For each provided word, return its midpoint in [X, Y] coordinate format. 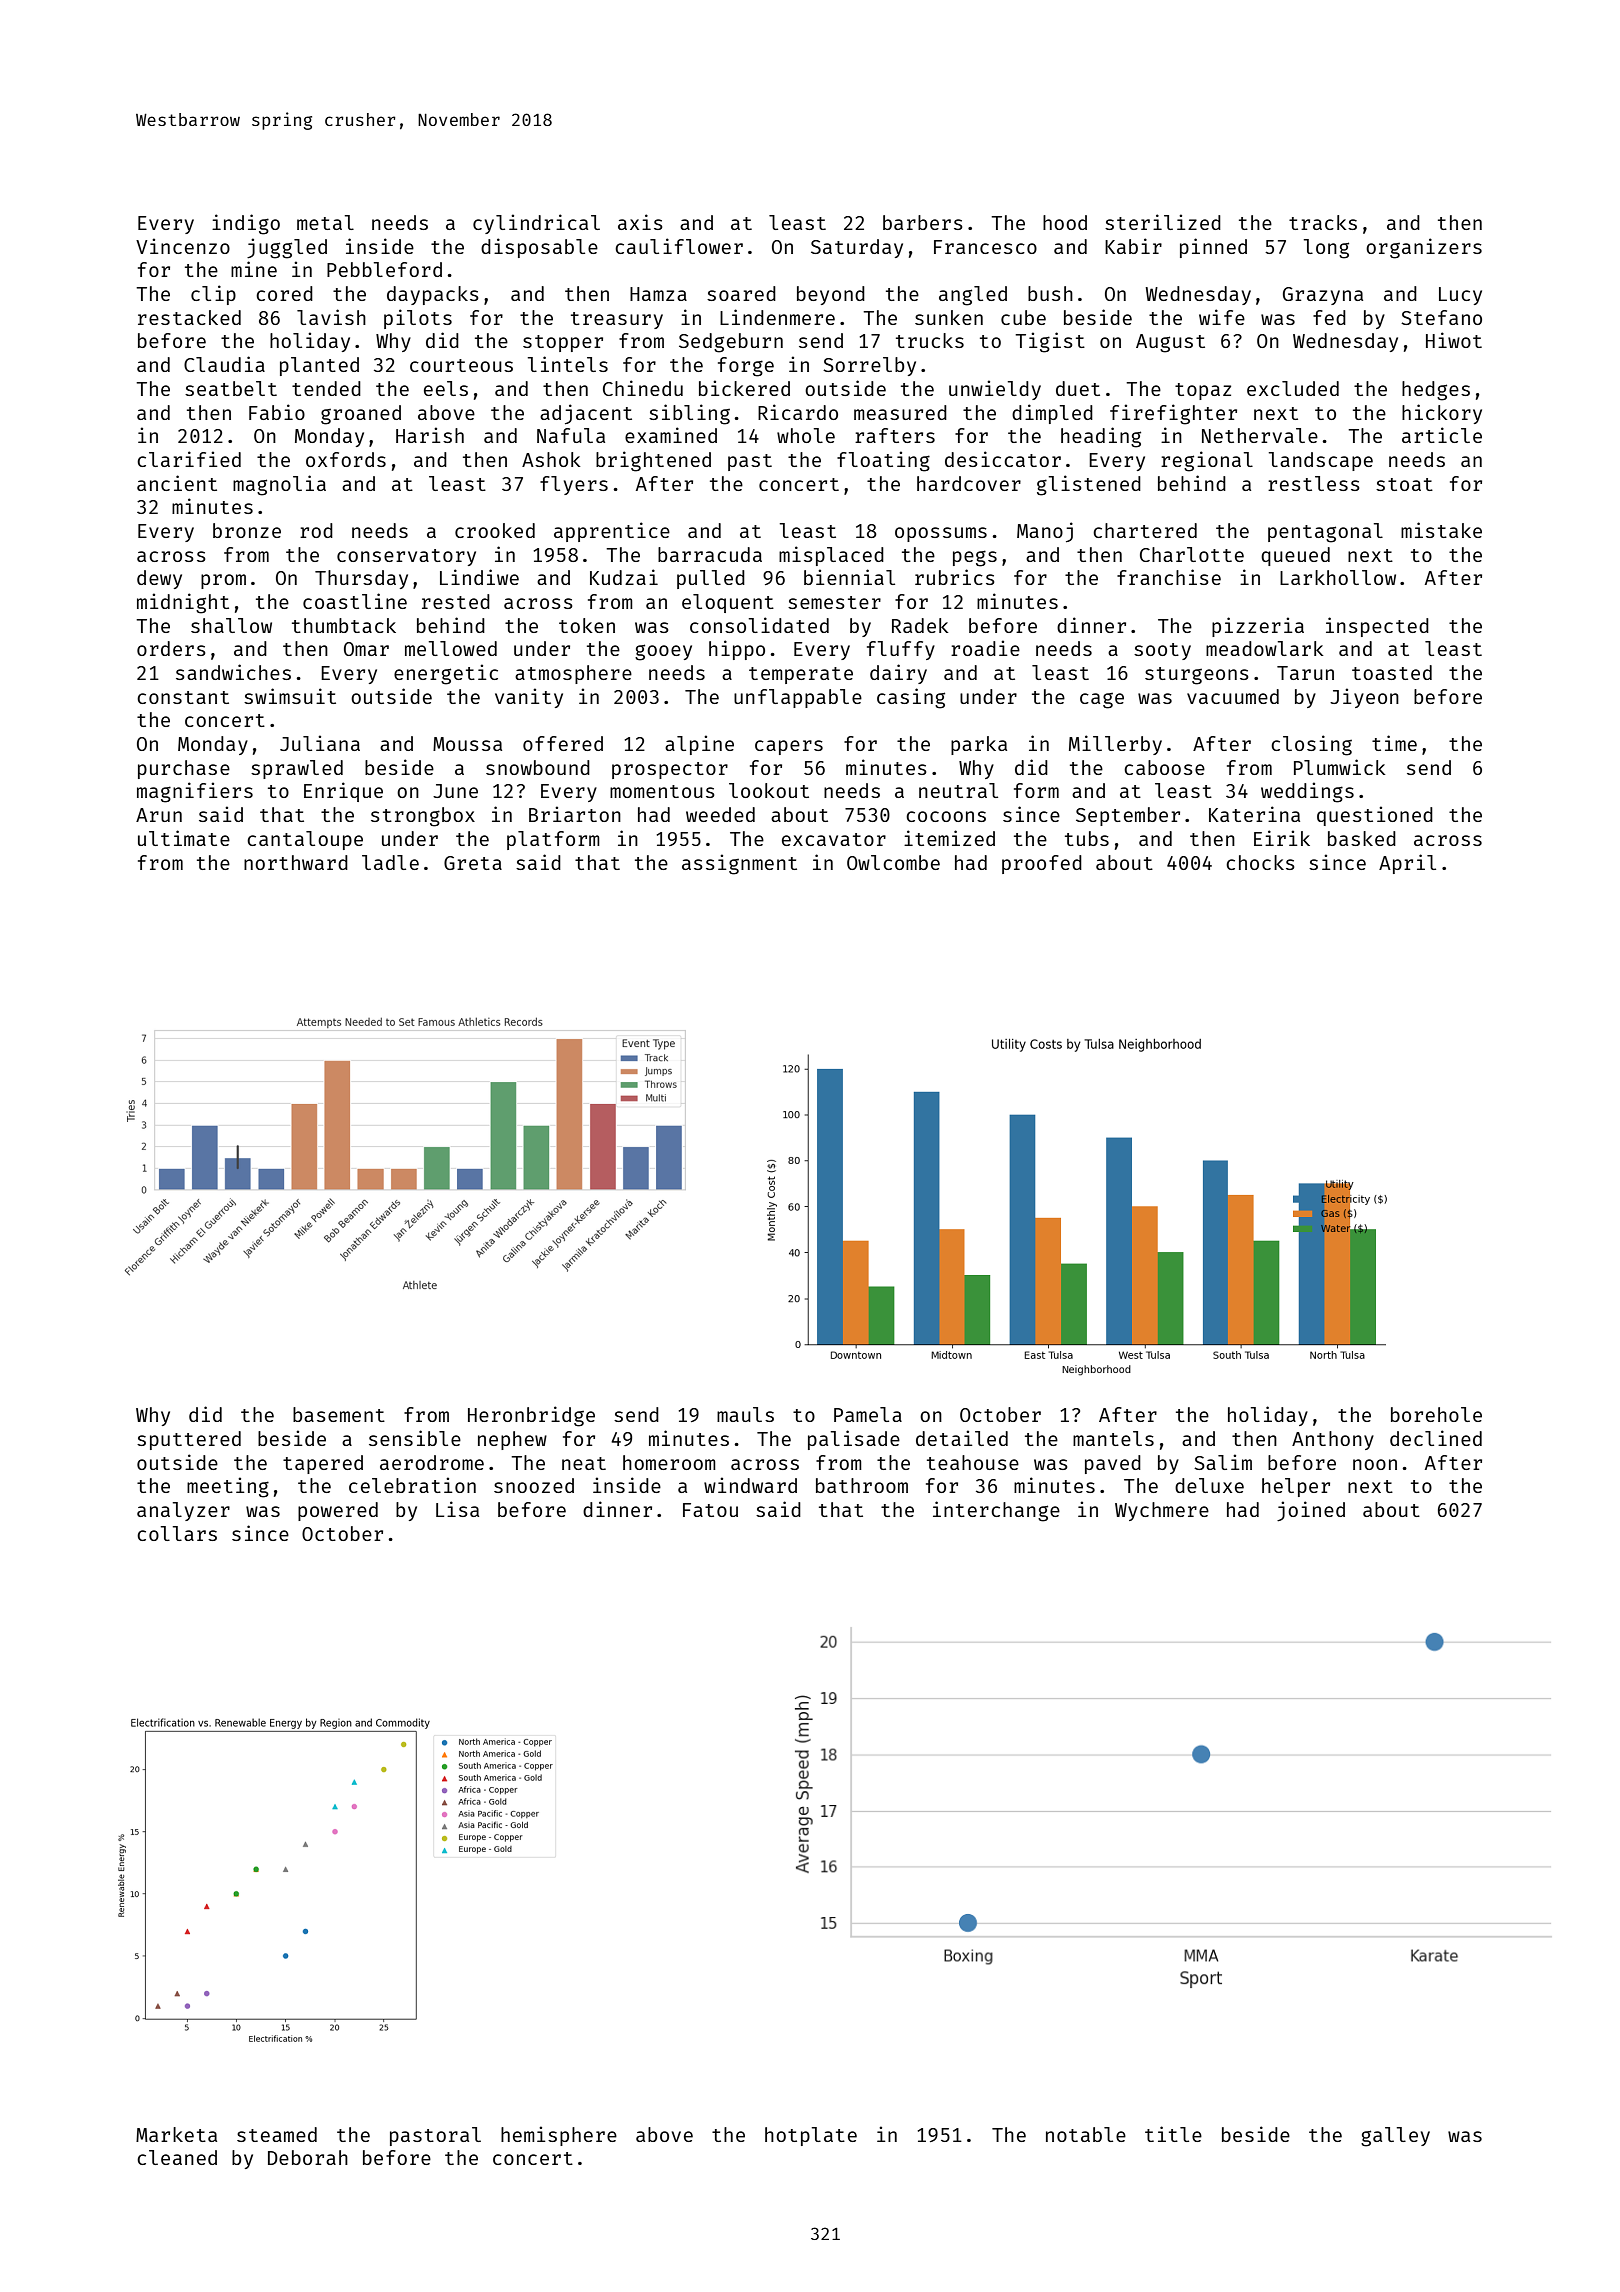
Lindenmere [777, 317]
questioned [1375, 816]
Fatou [710, 1510]
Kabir [1133, 246]
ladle [390, 862]
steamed [277, 2134]
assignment [739, 864]
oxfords [346, 459]
